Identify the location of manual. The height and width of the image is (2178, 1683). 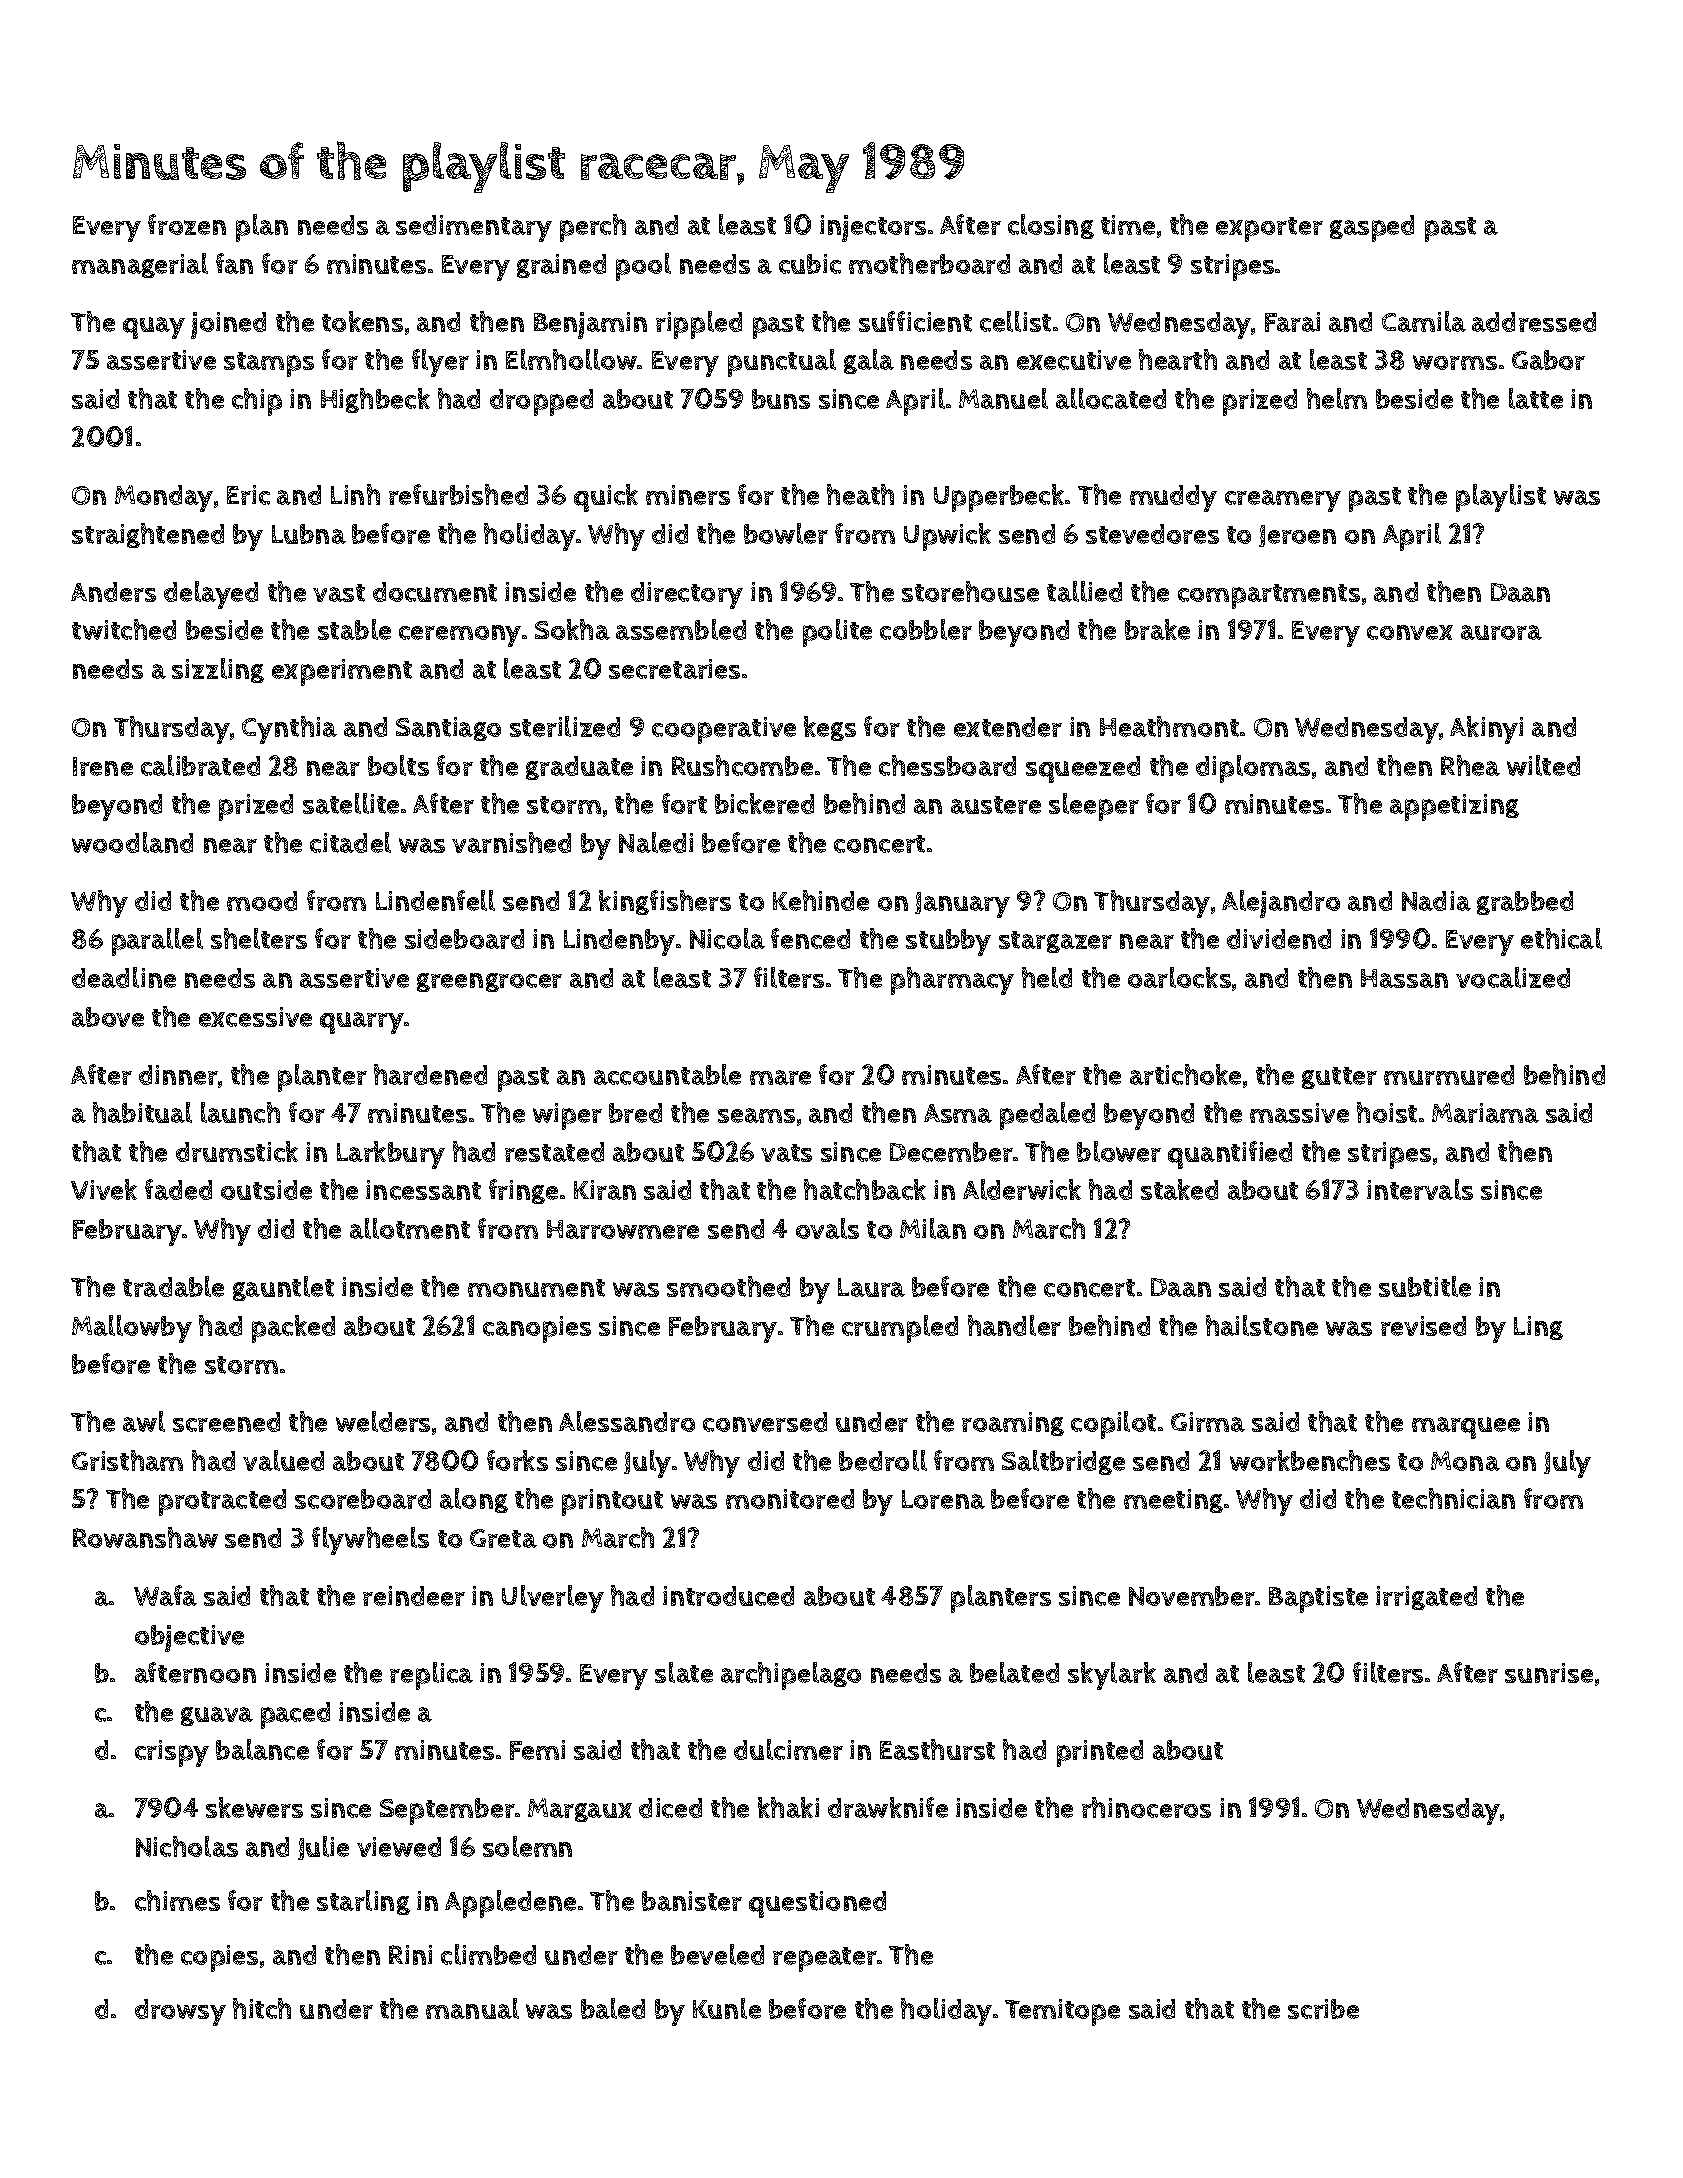
(472, 2008).
